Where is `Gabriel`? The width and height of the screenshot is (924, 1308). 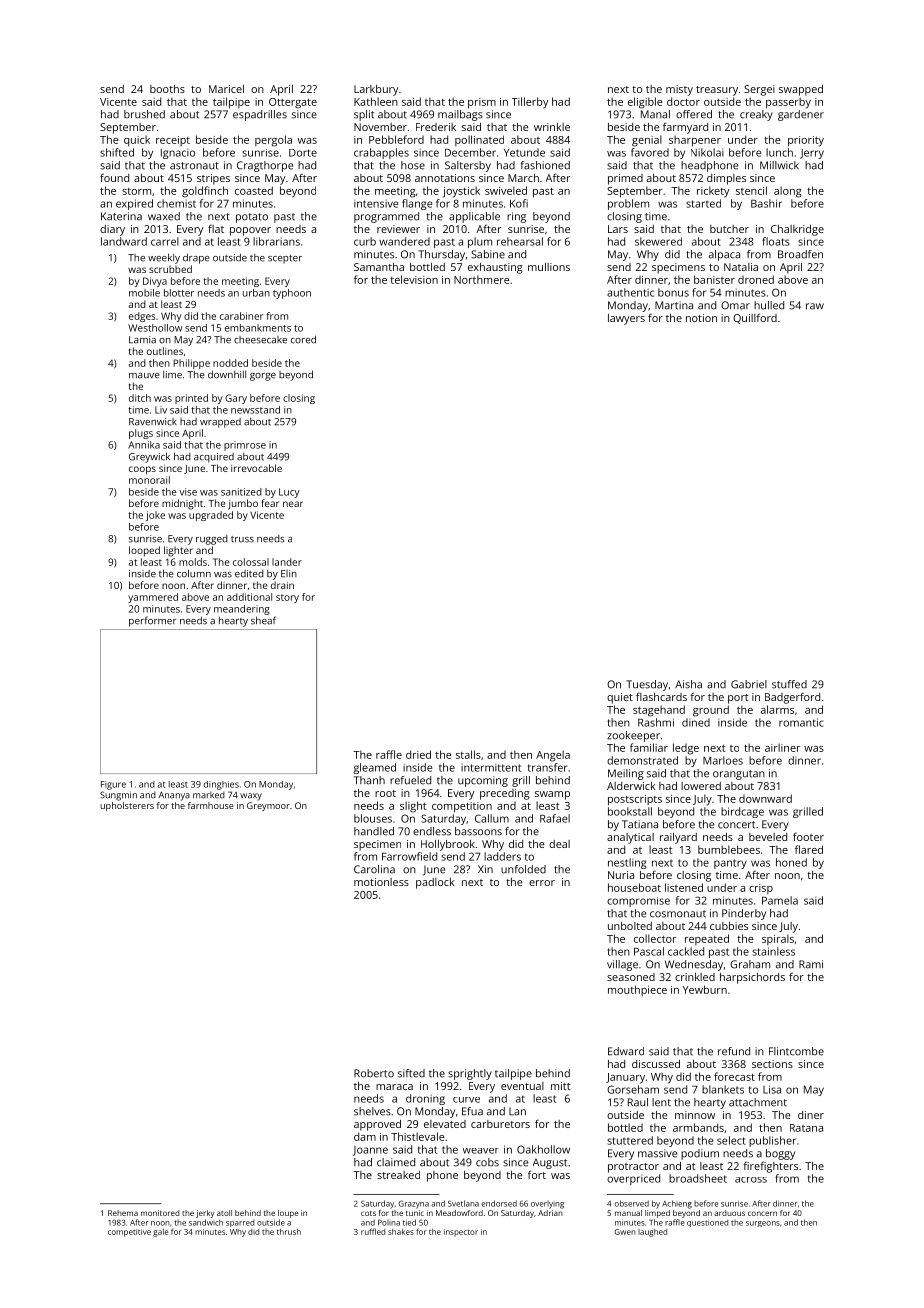
Gabriel is located at coordinates (749, 684).
